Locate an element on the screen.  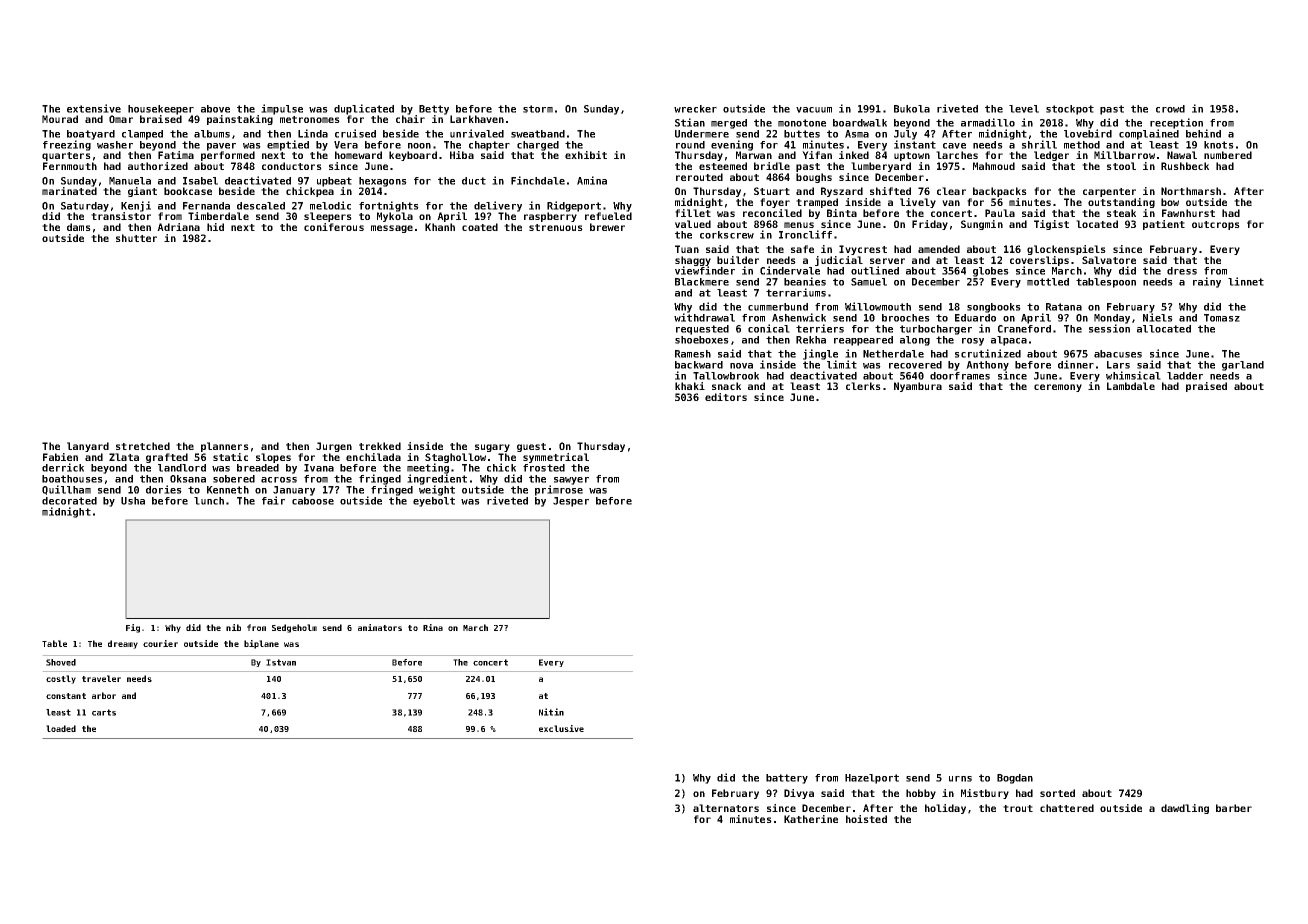
Fernanda is located at coordinates (206, 206).
